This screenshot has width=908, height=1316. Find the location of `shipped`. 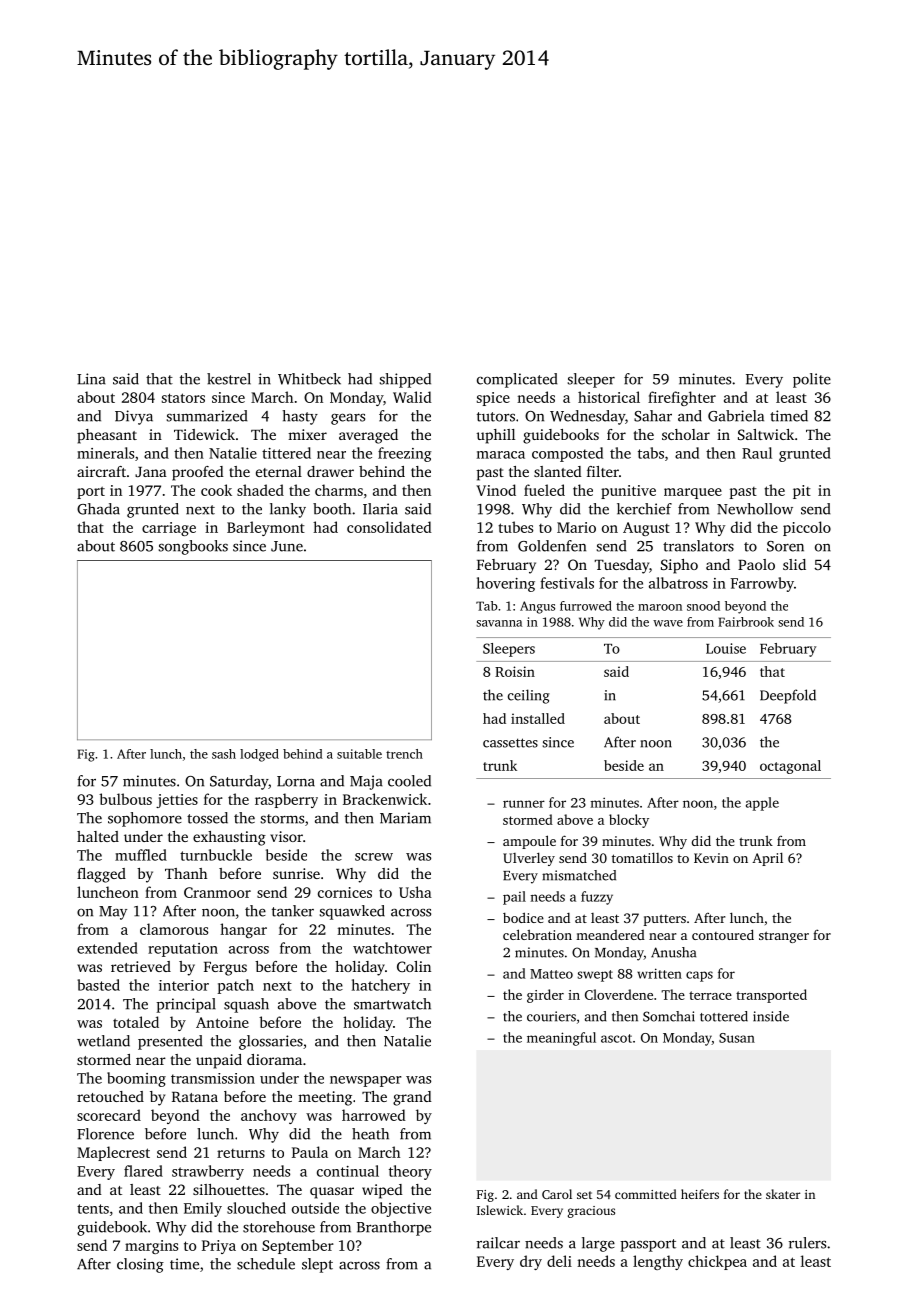

shipped is located at coordinates (405, 380).
